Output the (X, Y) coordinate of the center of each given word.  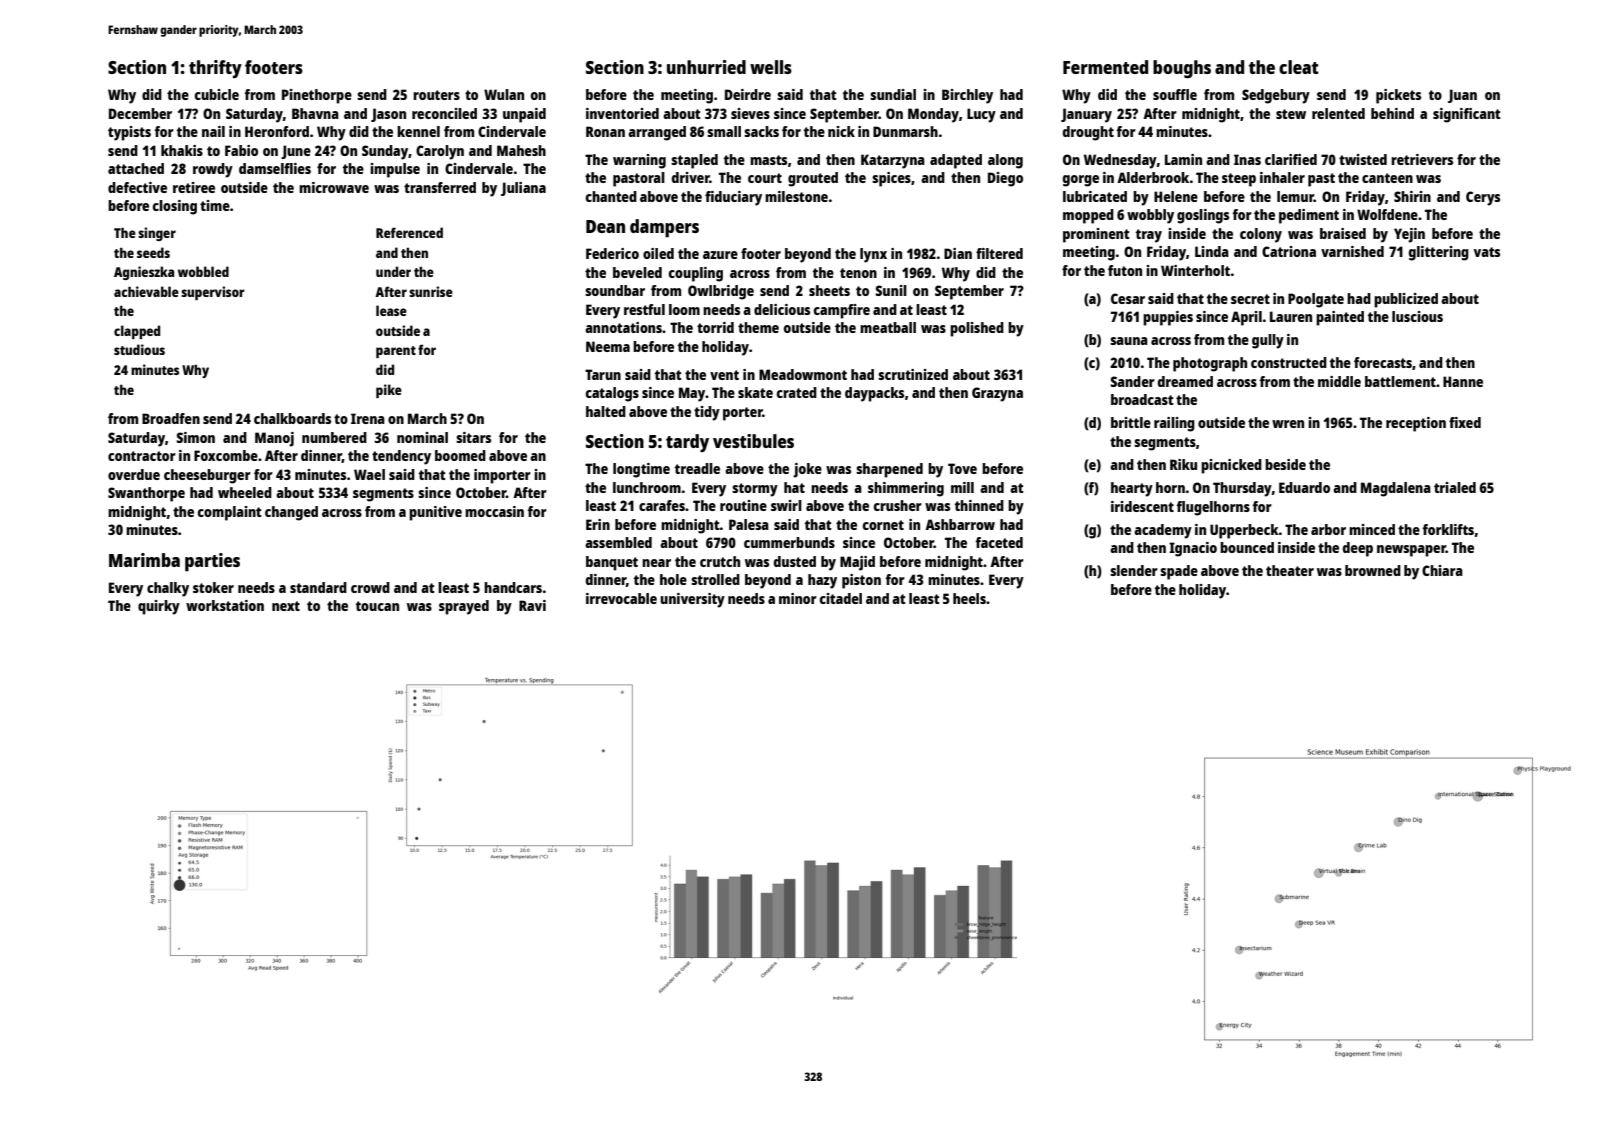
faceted (999, 542)
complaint (230, 513)
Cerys (1483, 198)
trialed (1455, 487)
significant (1467, 115)
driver (691, 177)
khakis (182, 150)
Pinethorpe (317, 96)
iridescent (1142, 506)
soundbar (615, 290)
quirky (159, 607)
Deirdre (748, 94)
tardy (687, 443)
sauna (1129, 341)
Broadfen (171, 418)
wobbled (203, 271)
